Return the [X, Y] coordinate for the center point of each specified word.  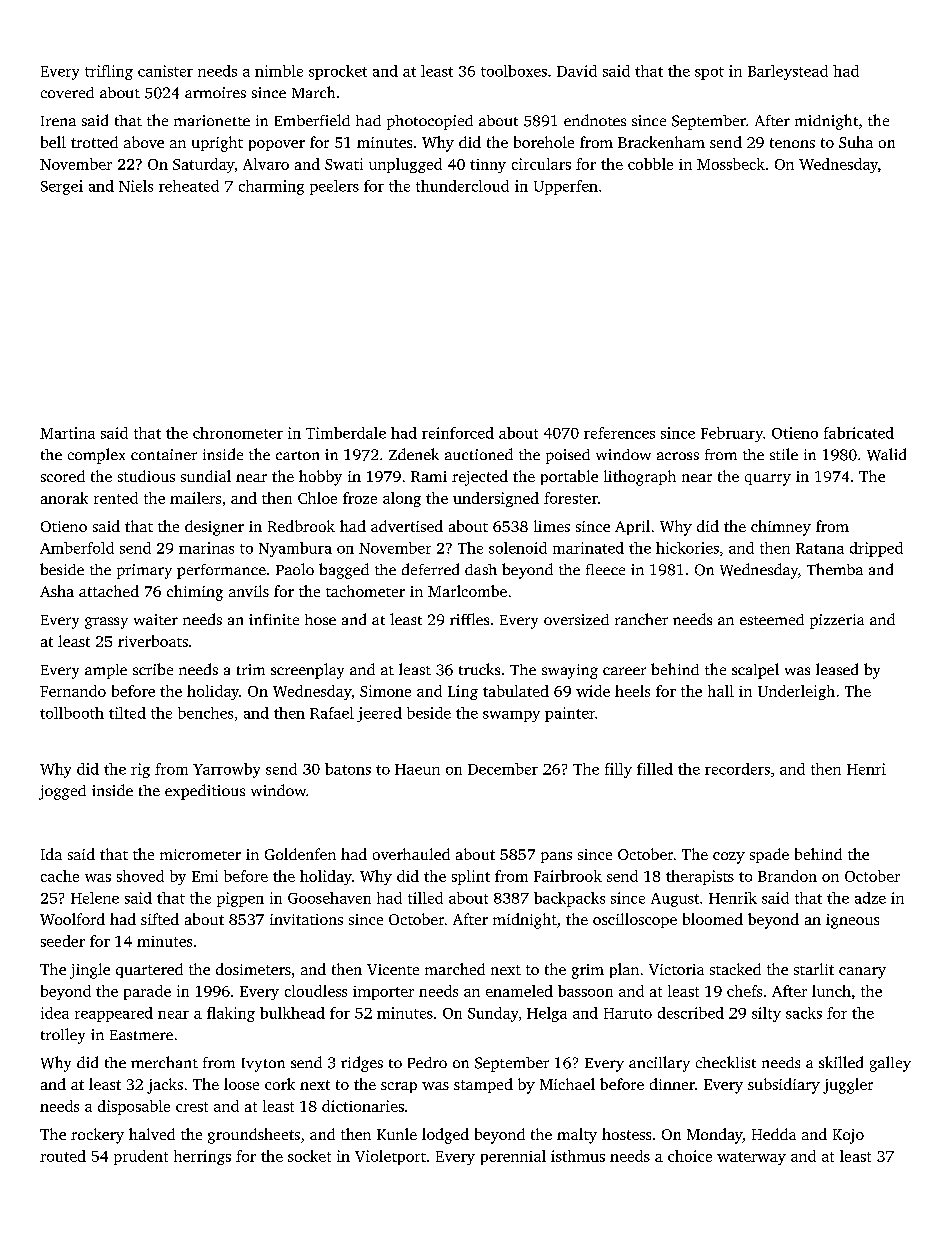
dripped [876, 549]
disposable [134, 1107]
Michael [567, 1084]
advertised [407, 526]
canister [165, 71]
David [577, 71]
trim [251, 669]
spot [709, 73]
